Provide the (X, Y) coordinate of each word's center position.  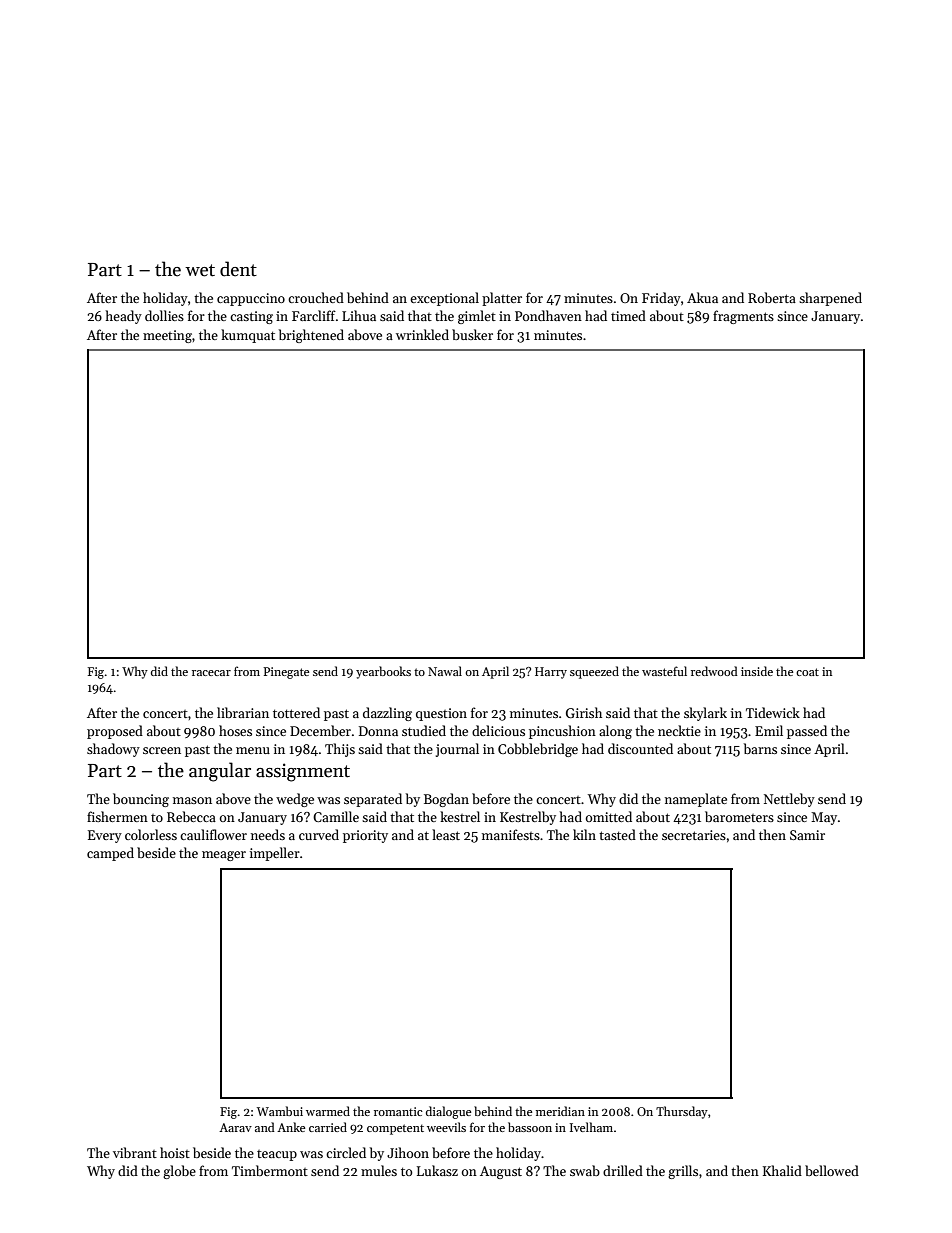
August (501, 1172)
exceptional (444, 299)
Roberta (772, 297)
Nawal (445, 671)
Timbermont (270, 1170)
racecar (211, 673)
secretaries (694, 835)
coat (807, 672)
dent (238, 269)
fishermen (117, 816)
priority (365, 836)
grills (683, 1172)
